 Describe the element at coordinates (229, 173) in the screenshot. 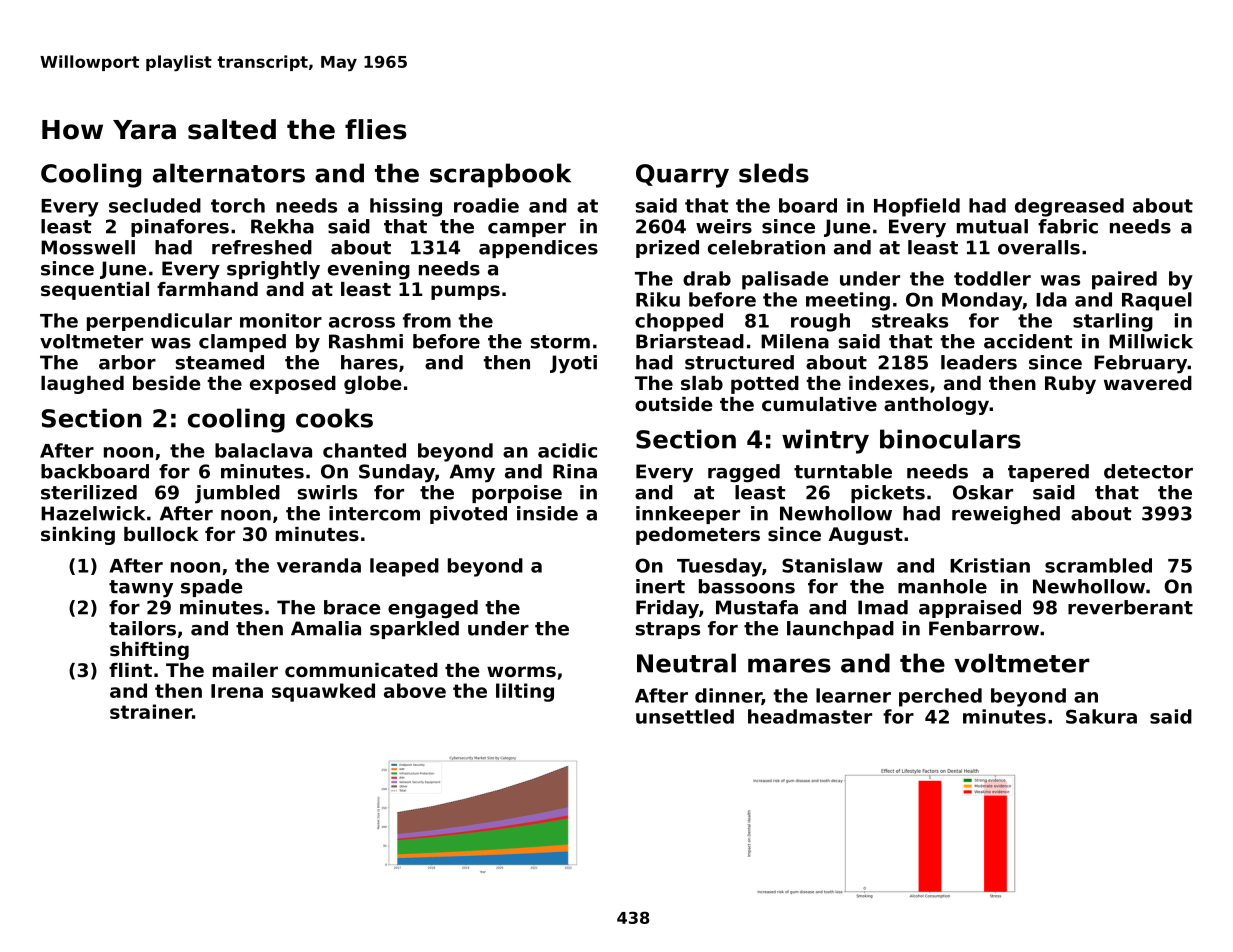

I see `alternators` at that location.
